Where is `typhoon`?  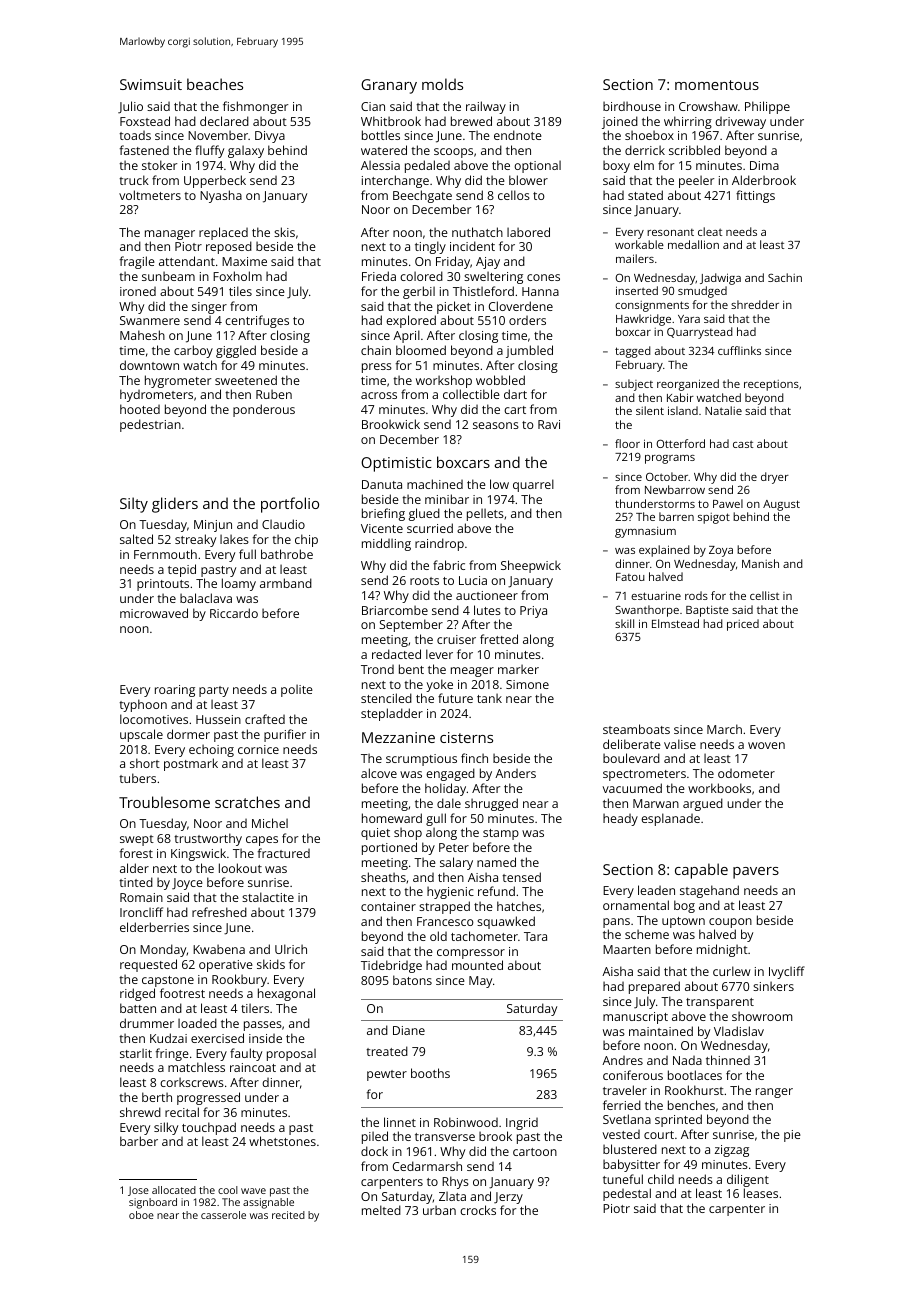
typhoon is located at coordinates (143, 705).
